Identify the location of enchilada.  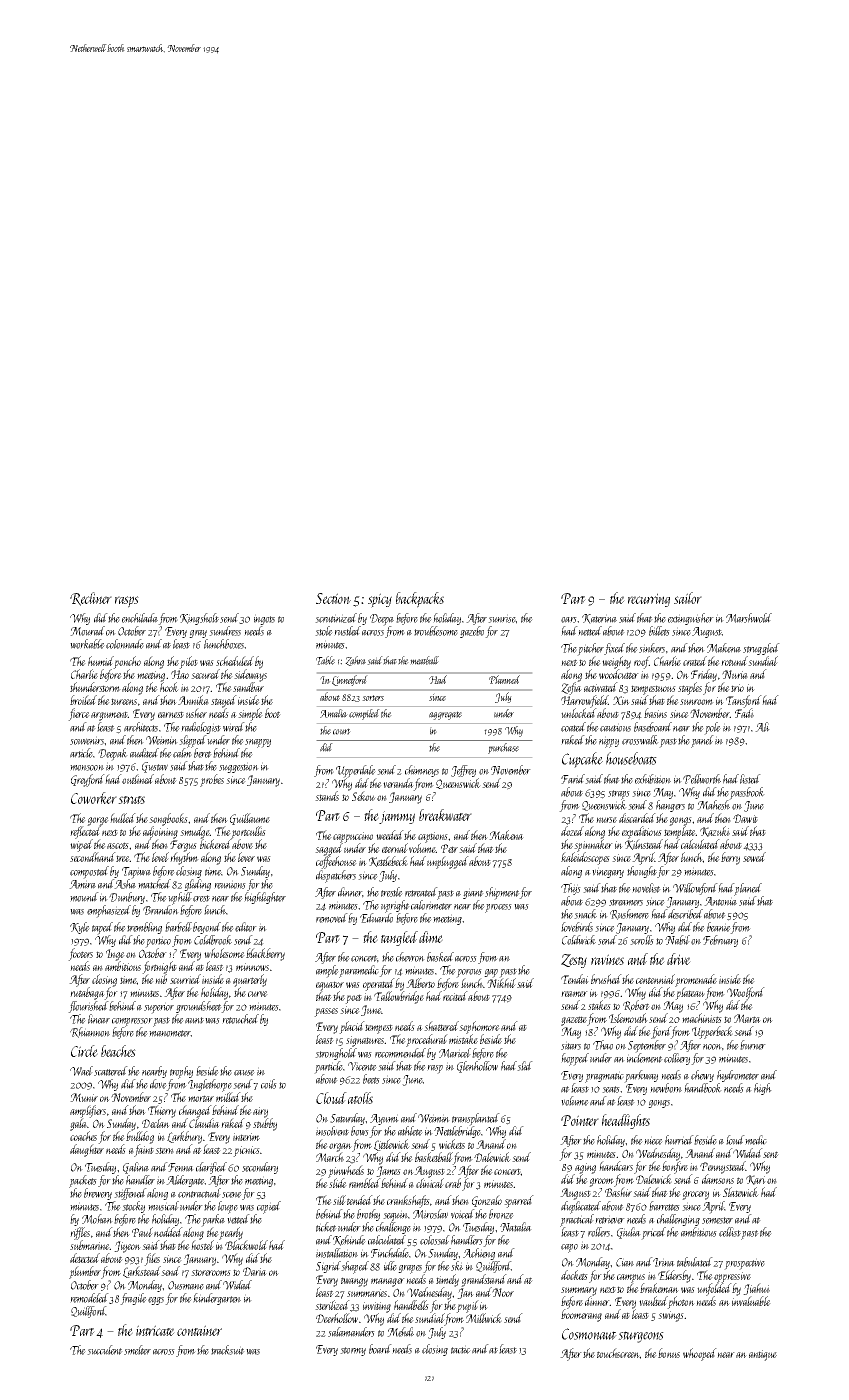
(140, 618).
